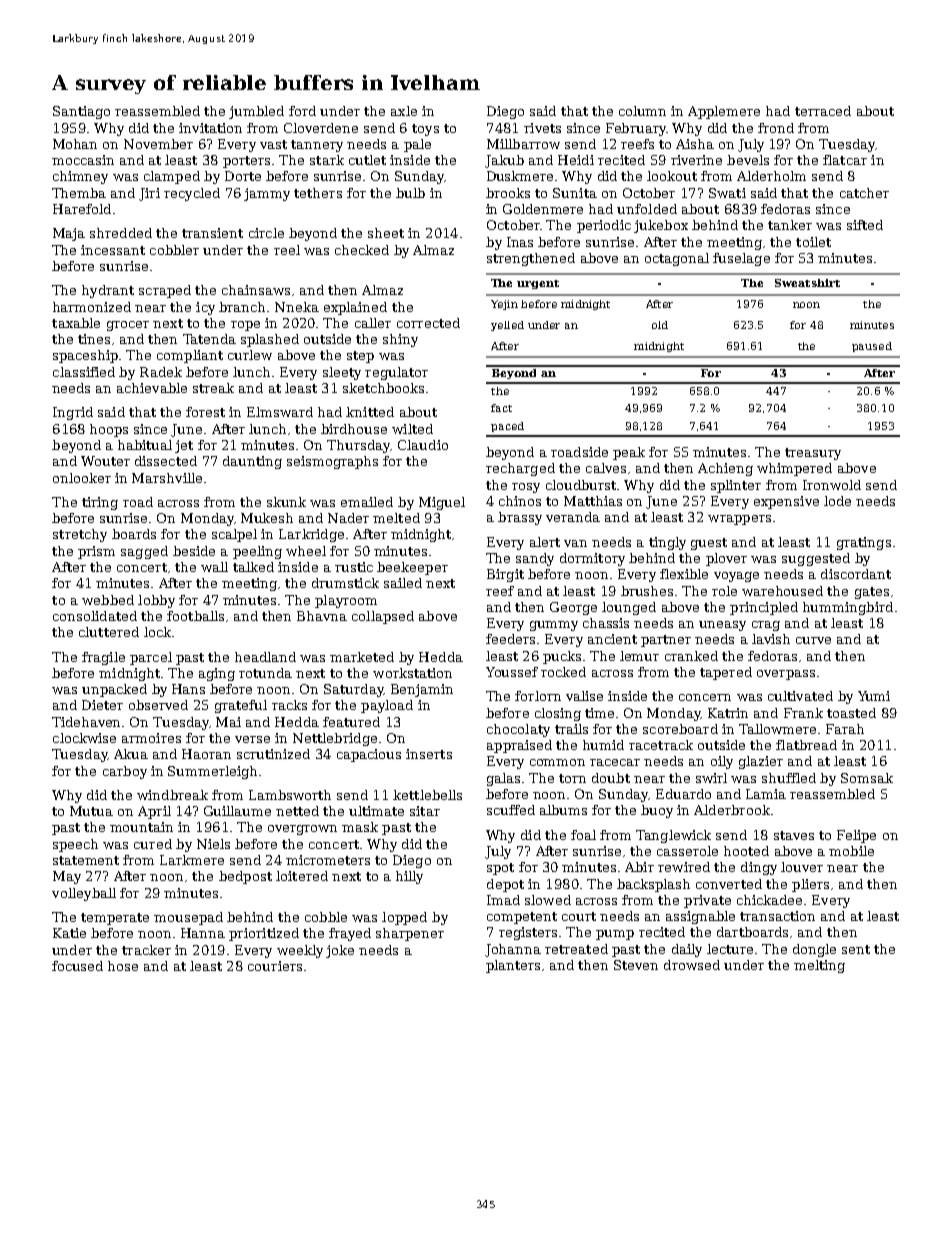 The image size is (952, 1233). Describe the element at coordinates (684, 867) in the screenshot. I see `rewired` at that location.
